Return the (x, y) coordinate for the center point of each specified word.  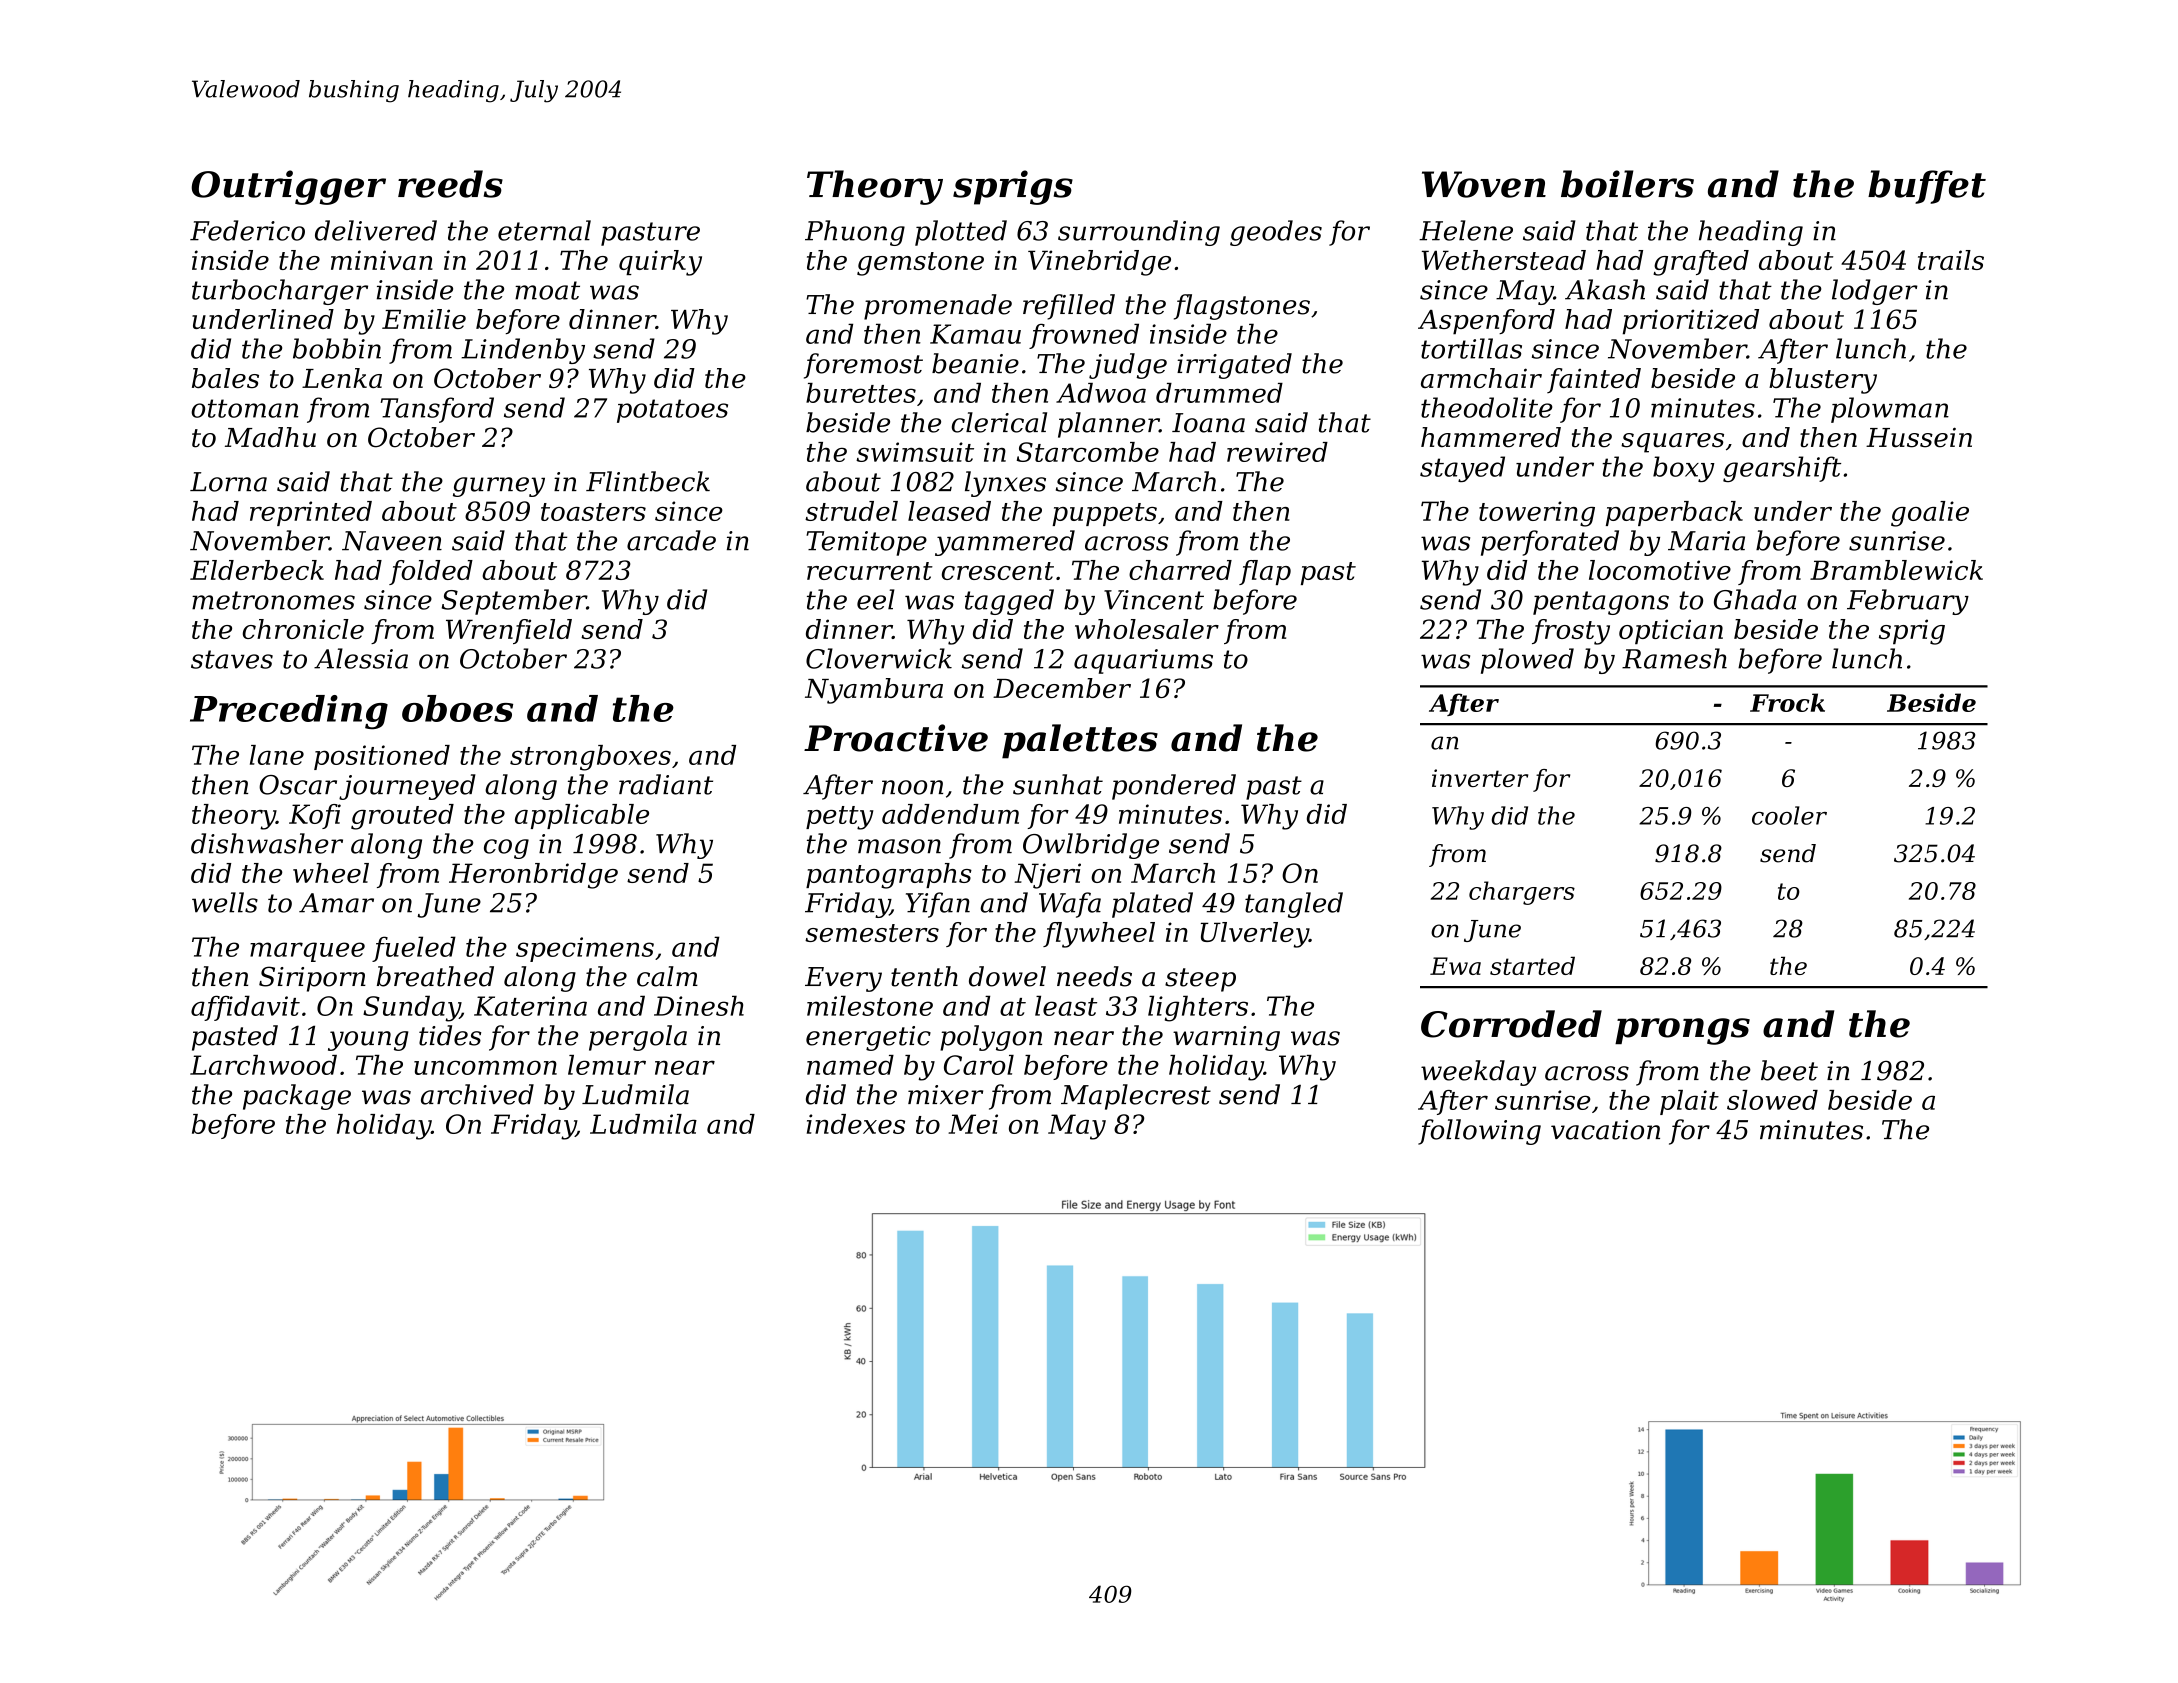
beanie (975, 363)
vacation (1605, 1130)
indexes (856, 1124)
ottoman (245, 408)
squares (1672, 443)
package (297, 1097)
